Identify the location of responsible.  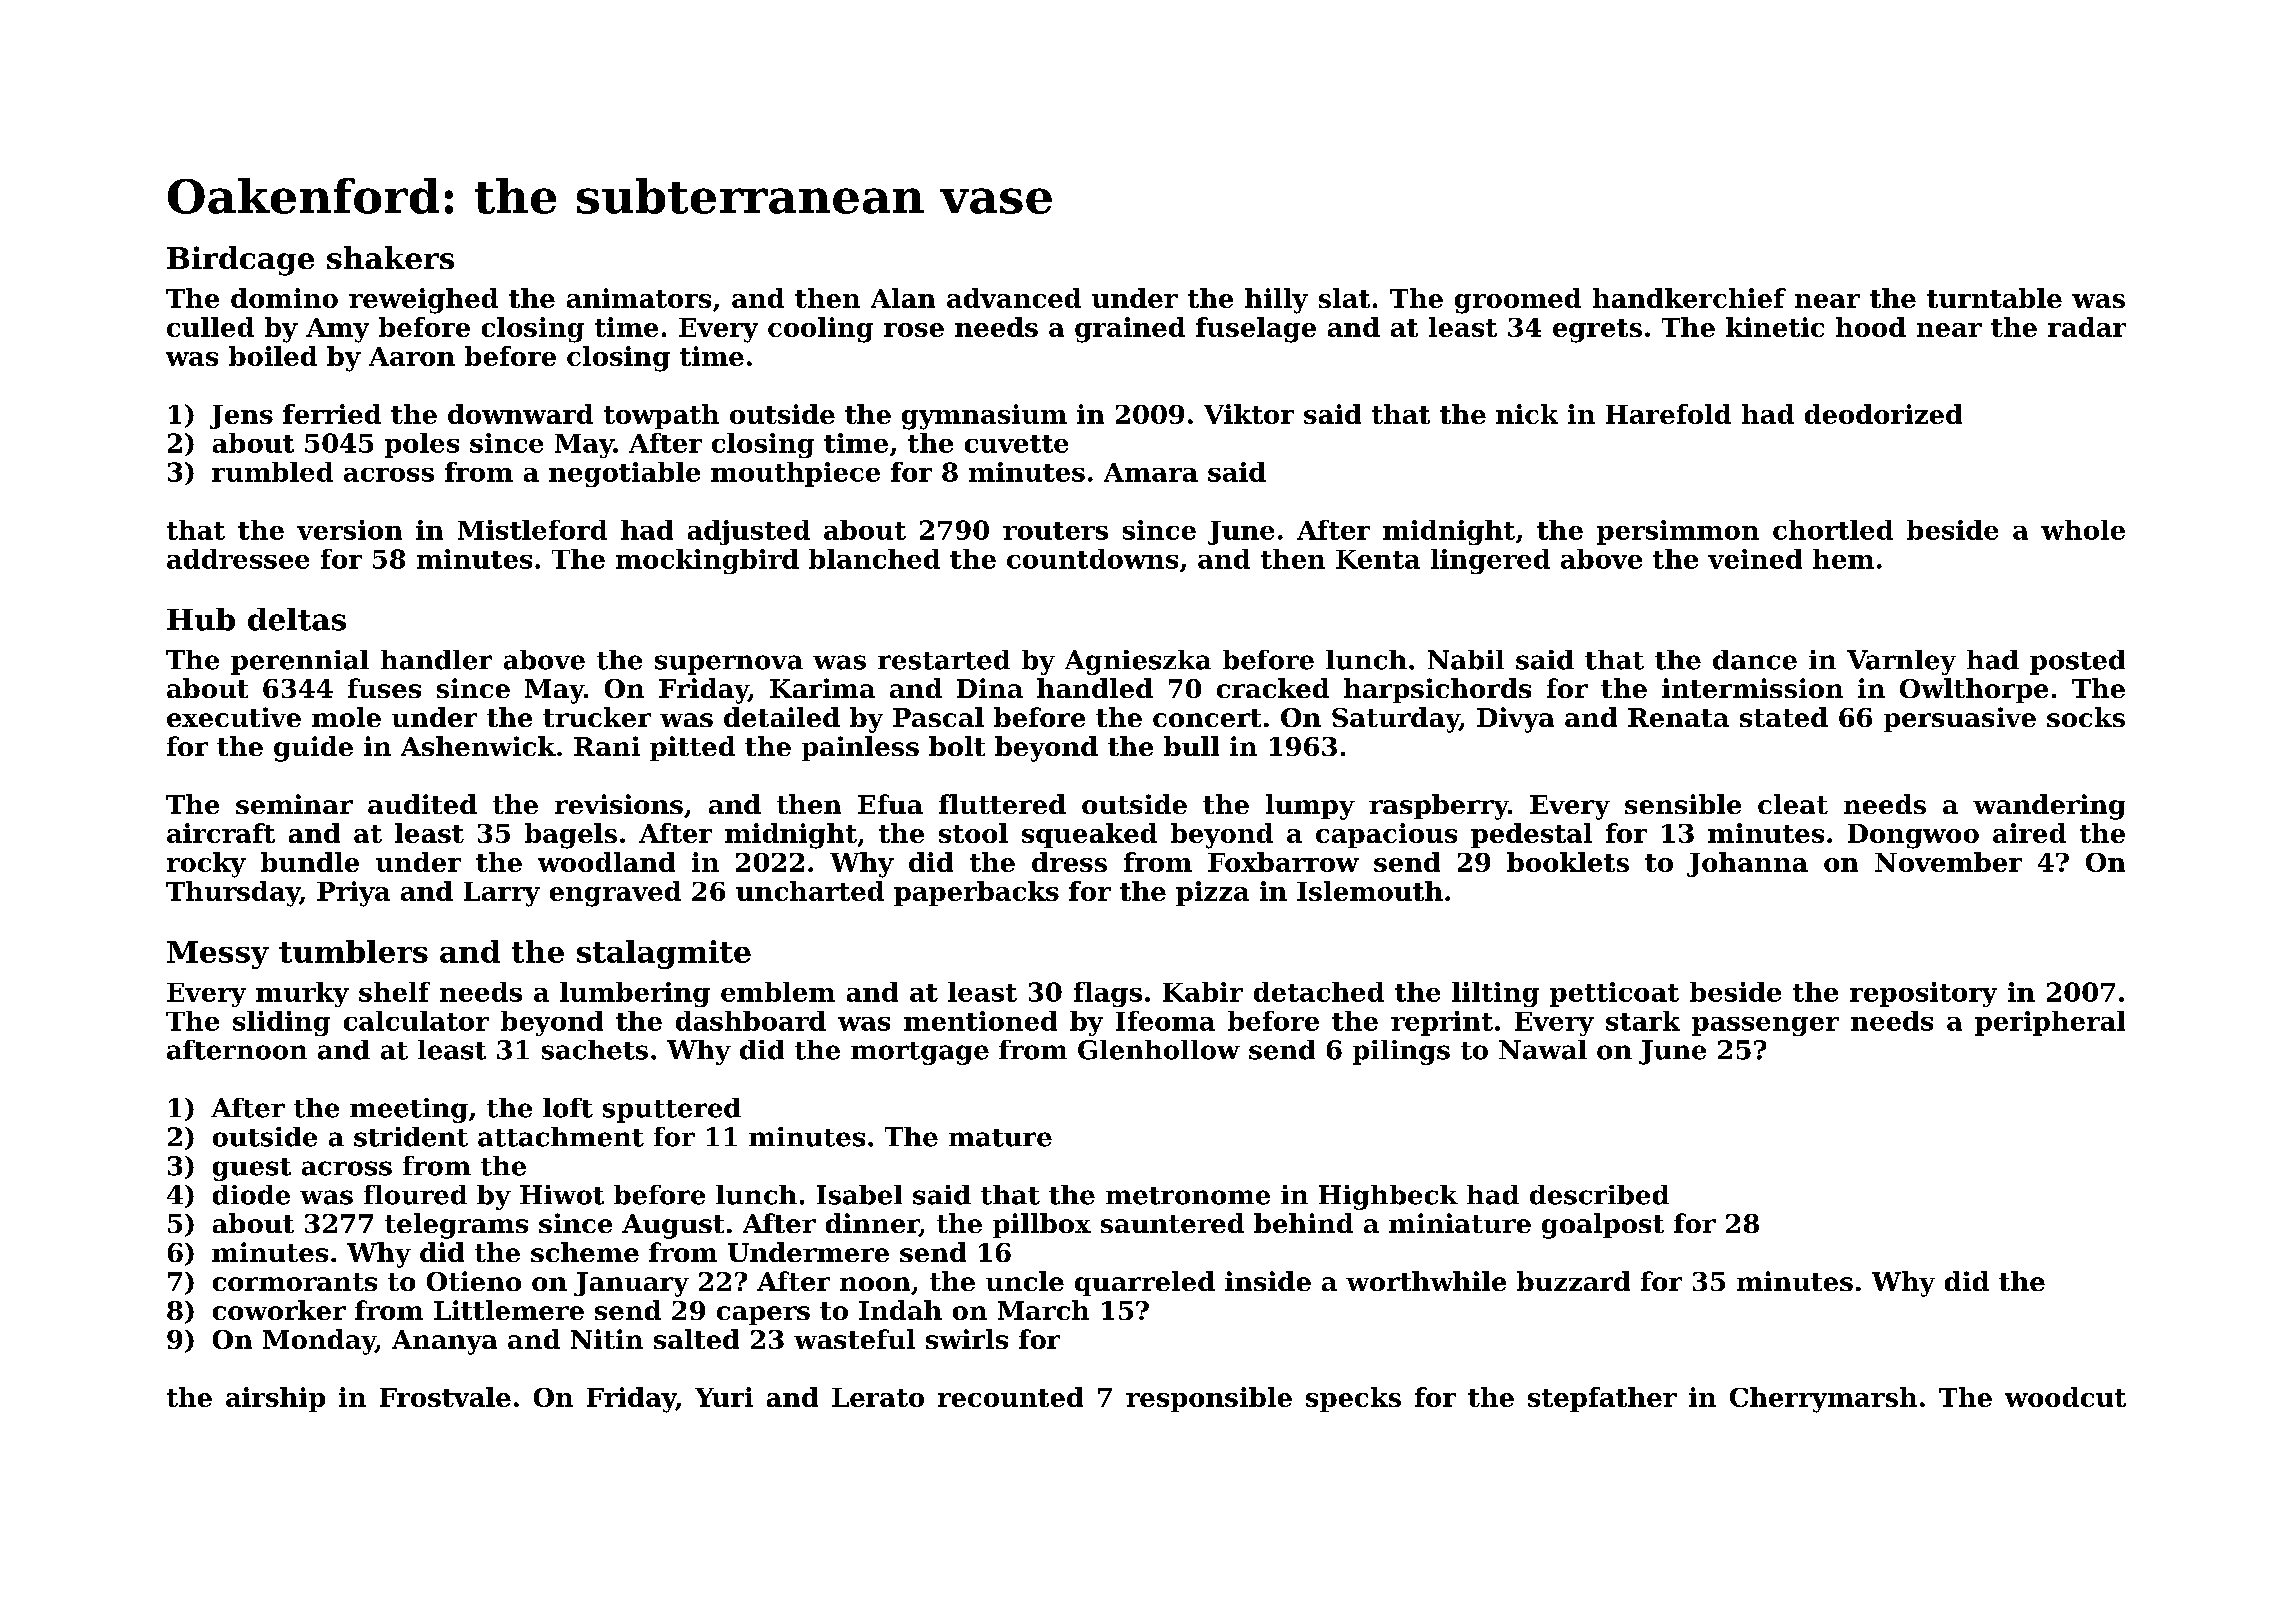
(1209, 1399).
